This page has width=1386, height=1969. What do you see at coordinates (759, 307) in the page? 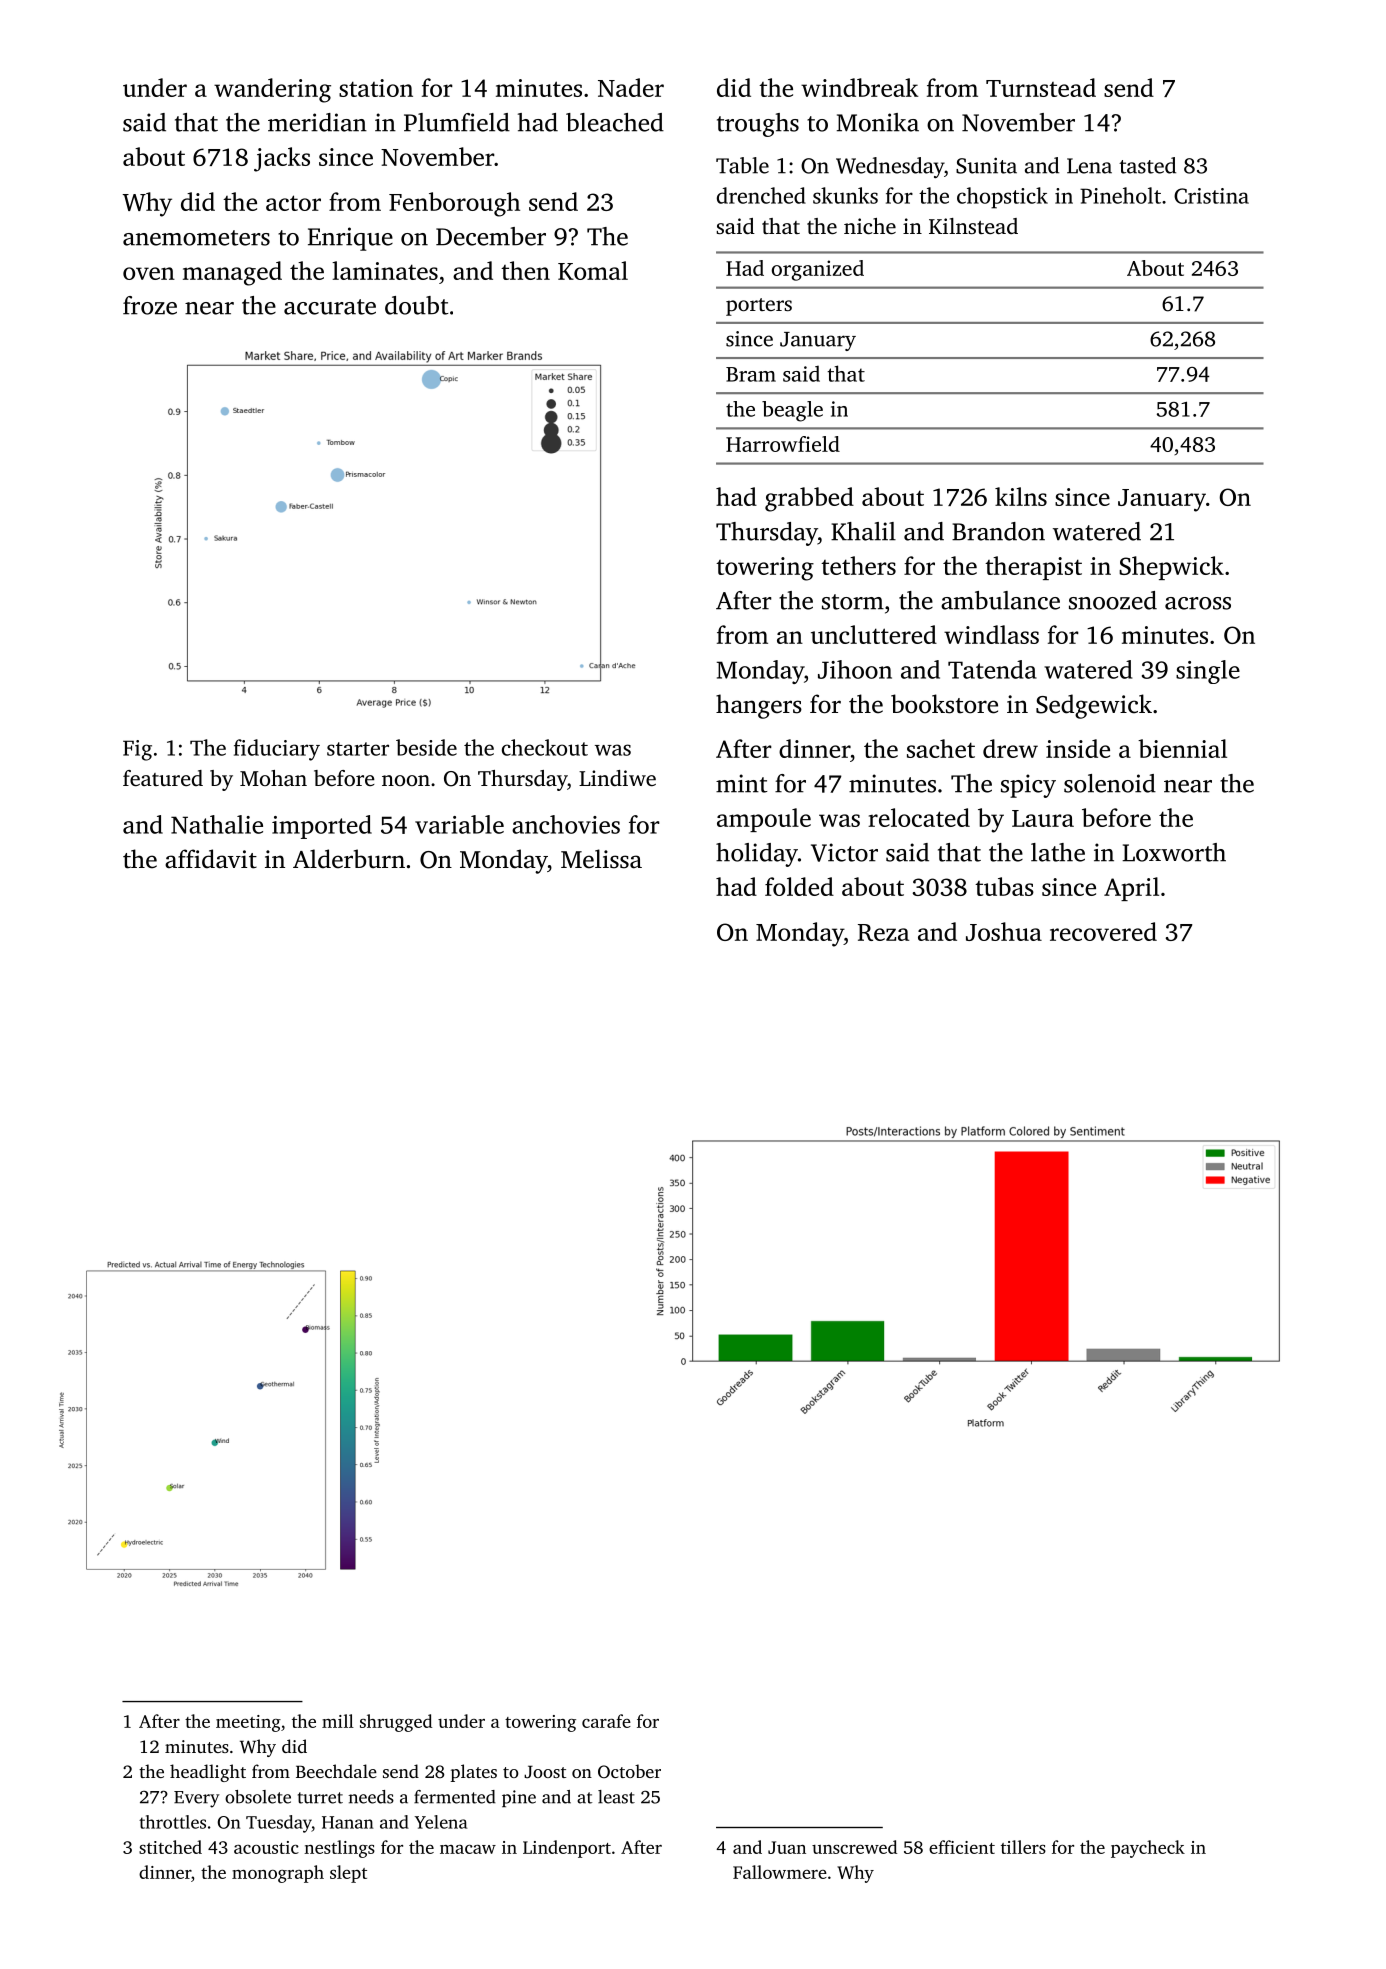
I see `porters` at bounding box center [759, 307].
